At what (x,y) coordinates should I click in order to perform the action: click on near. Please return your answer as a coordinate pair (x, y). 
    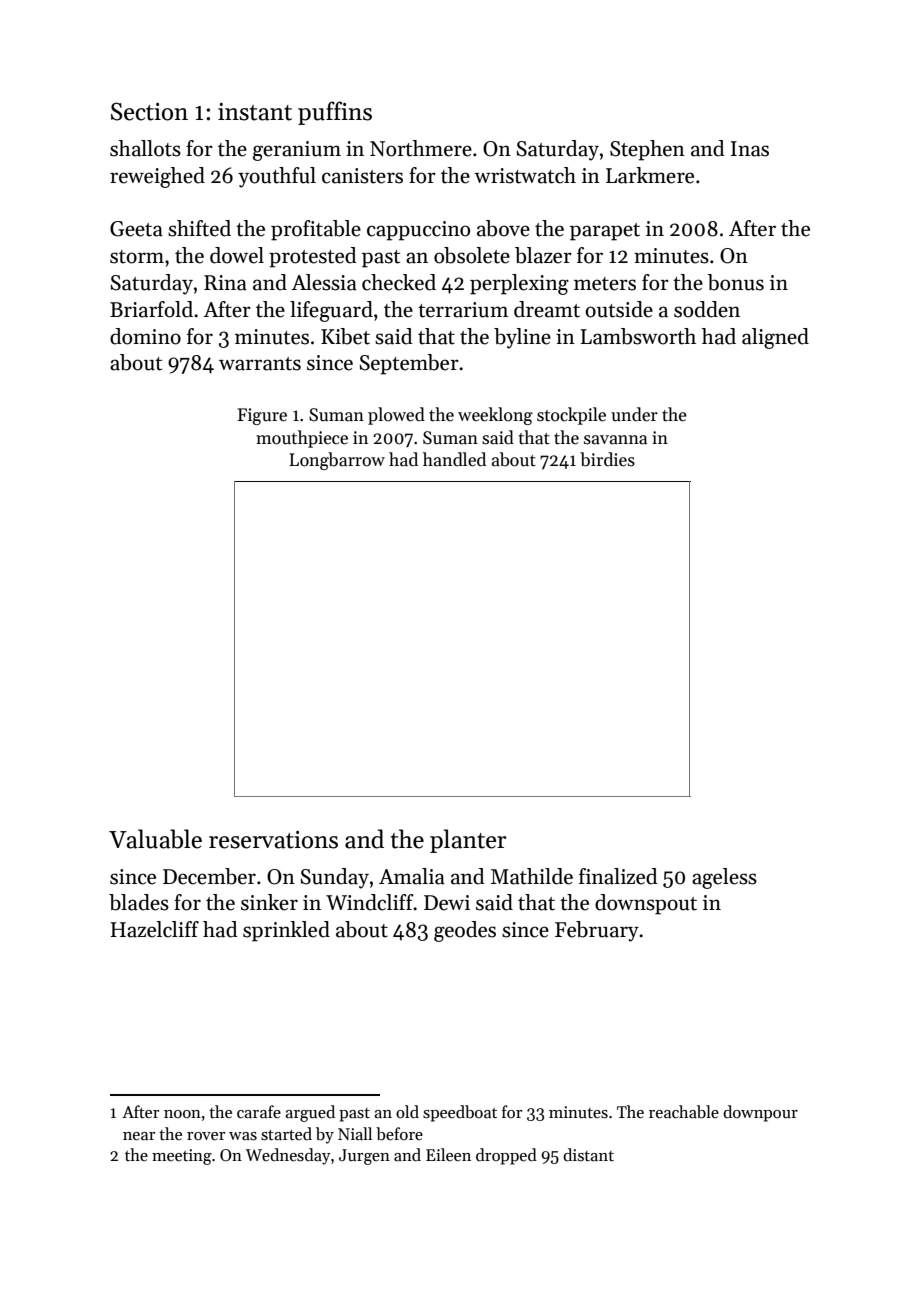
    Looking at the image, I should click on (139, 1136).
